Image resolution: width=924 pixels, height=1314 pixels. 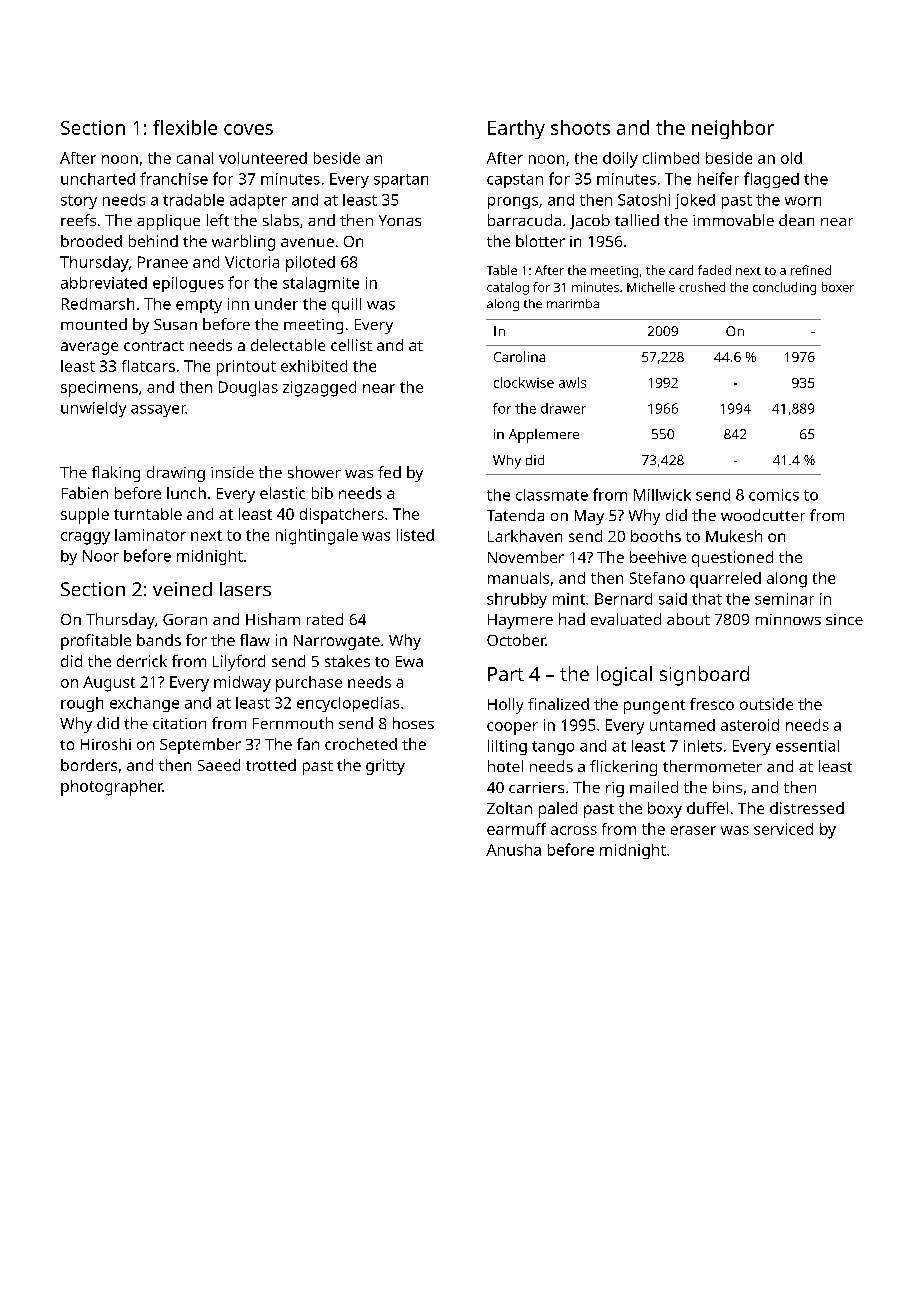 What do you see at coordinates (651, 287) in the document?
I see `Michelle` at bounding box center [651, 287].
